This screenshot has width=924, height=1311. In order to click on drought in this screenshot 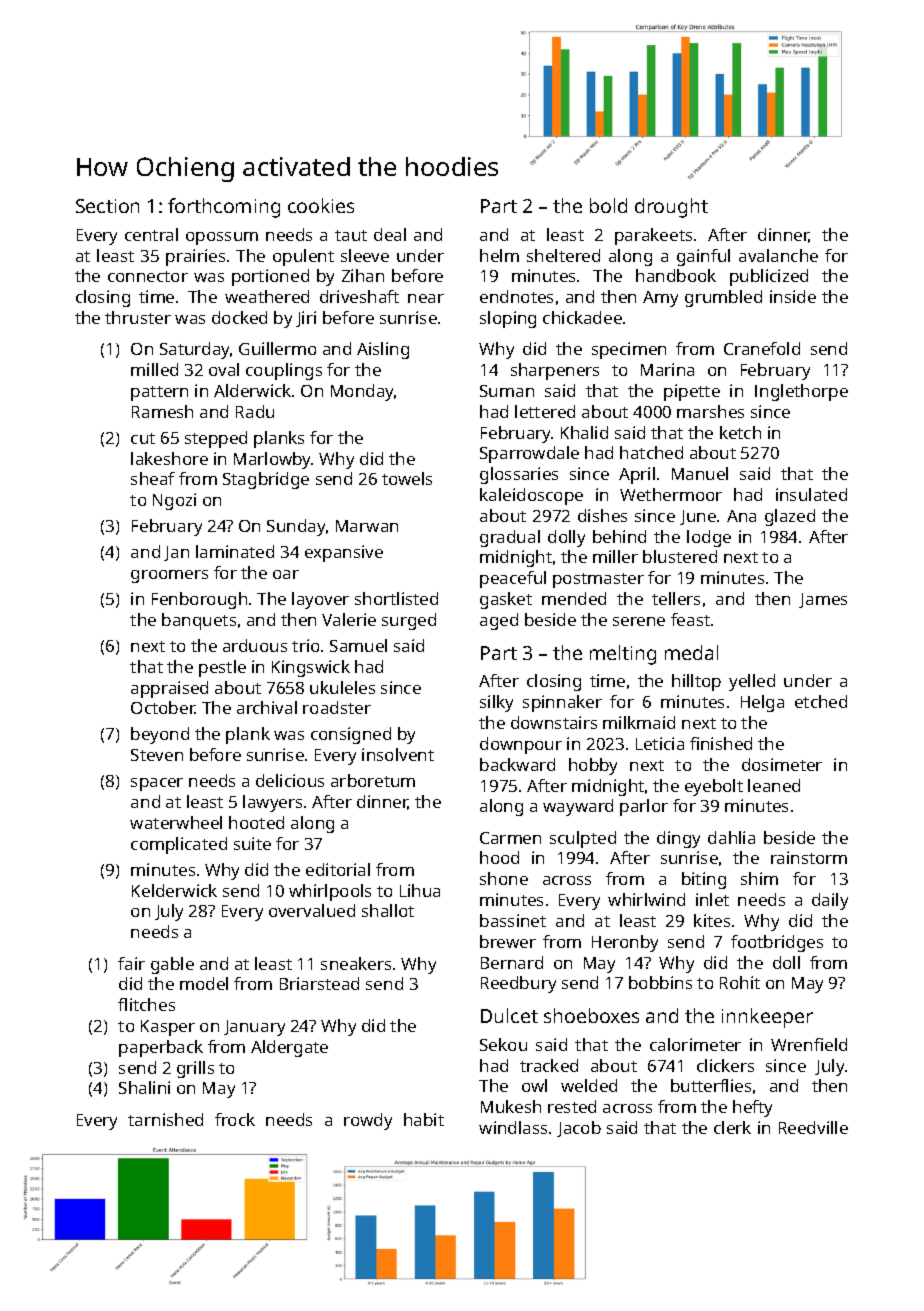, I will do `click(671, 208)`.
